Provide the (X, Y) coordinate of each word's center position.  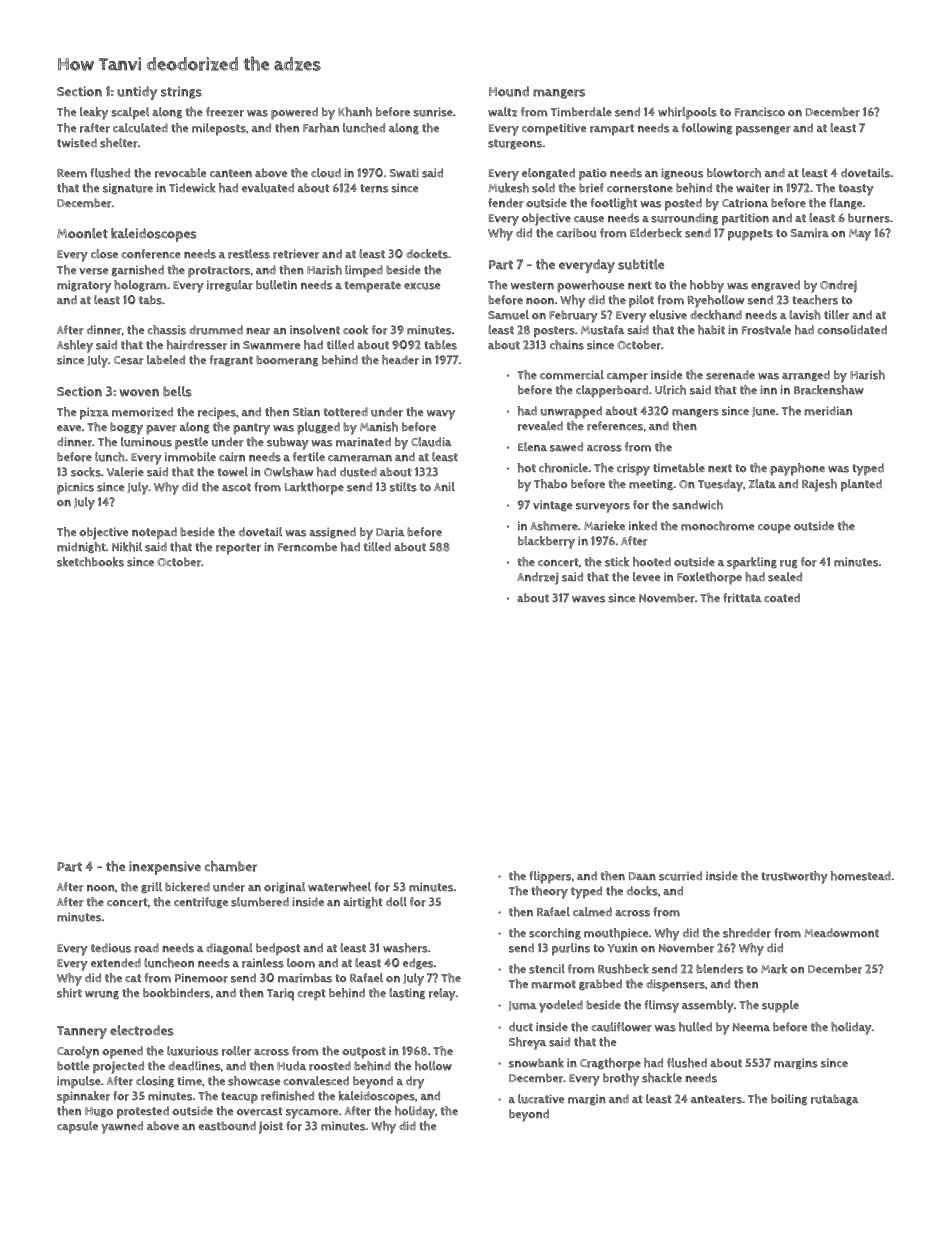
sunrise (433, 112)
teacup (239, 1098)
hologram (140, 286)
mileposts (219, 129)
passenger (763, 131)
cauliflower (621, 1027)
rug (789, 564)
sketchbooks (90, 562)
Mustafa (603, 330)
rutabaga (835, 1100)
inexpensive (165, 868)
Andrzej (538, 578)
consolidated (852, 330)
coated (782, 598)
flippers (550, 877)
